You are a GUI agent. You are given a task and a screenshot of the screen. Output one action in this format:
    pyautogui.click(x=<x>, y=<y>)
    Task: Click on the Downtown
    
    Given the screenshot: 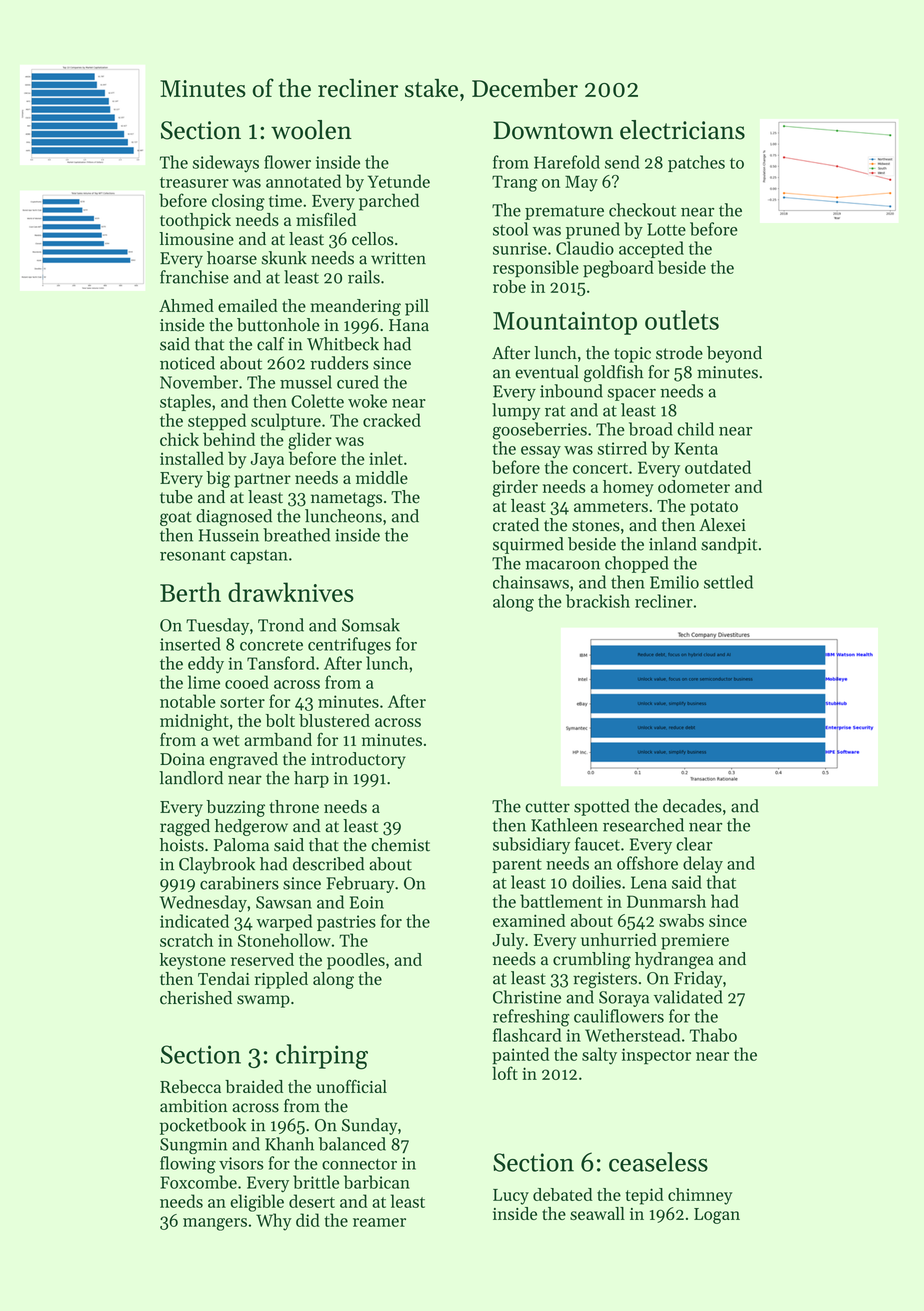 What is the action you would take?
    pyautogui.click(x=553, y=130)
